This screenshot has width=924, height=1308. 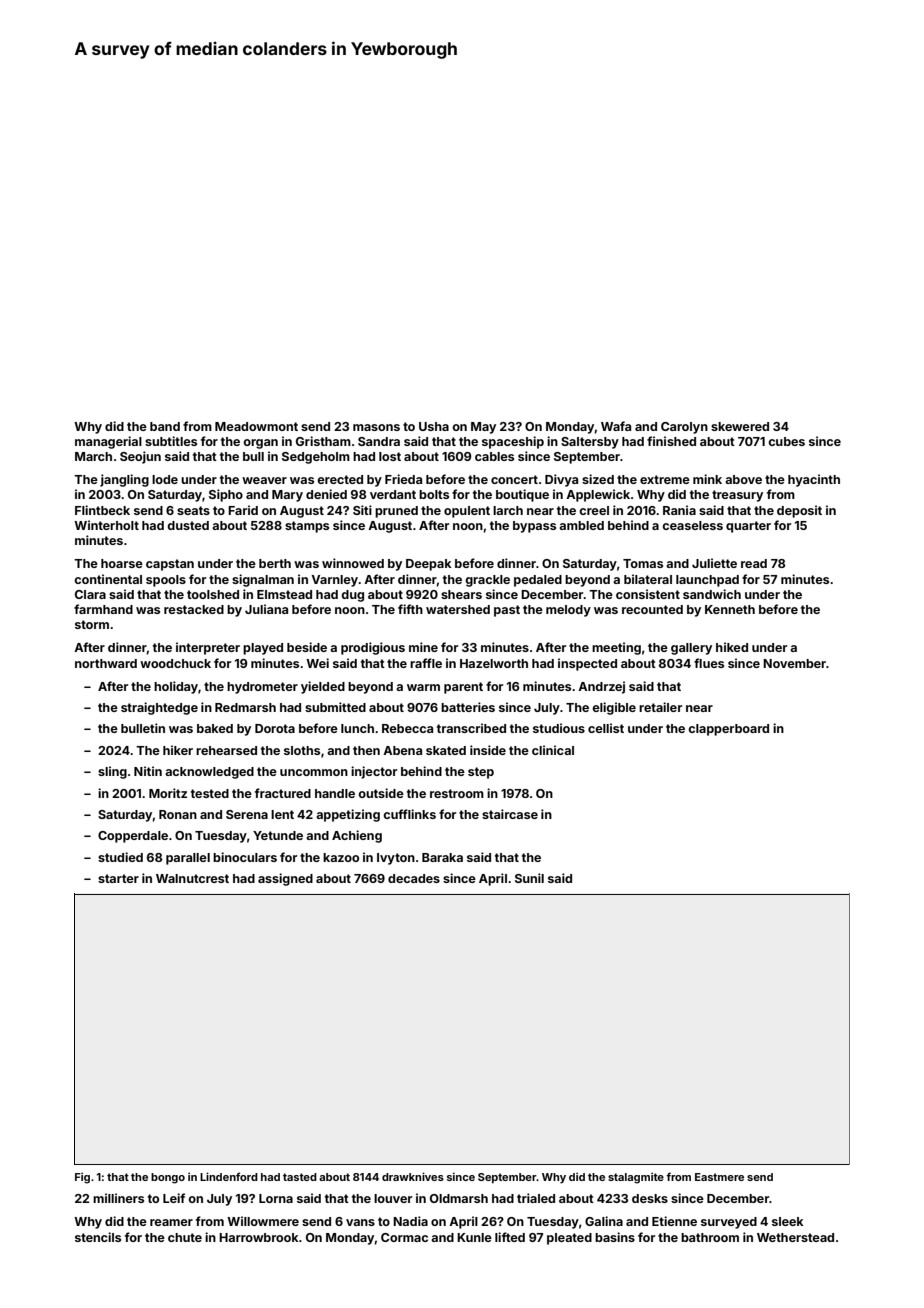 I want to click on decades, so click(x=414, y=878).
